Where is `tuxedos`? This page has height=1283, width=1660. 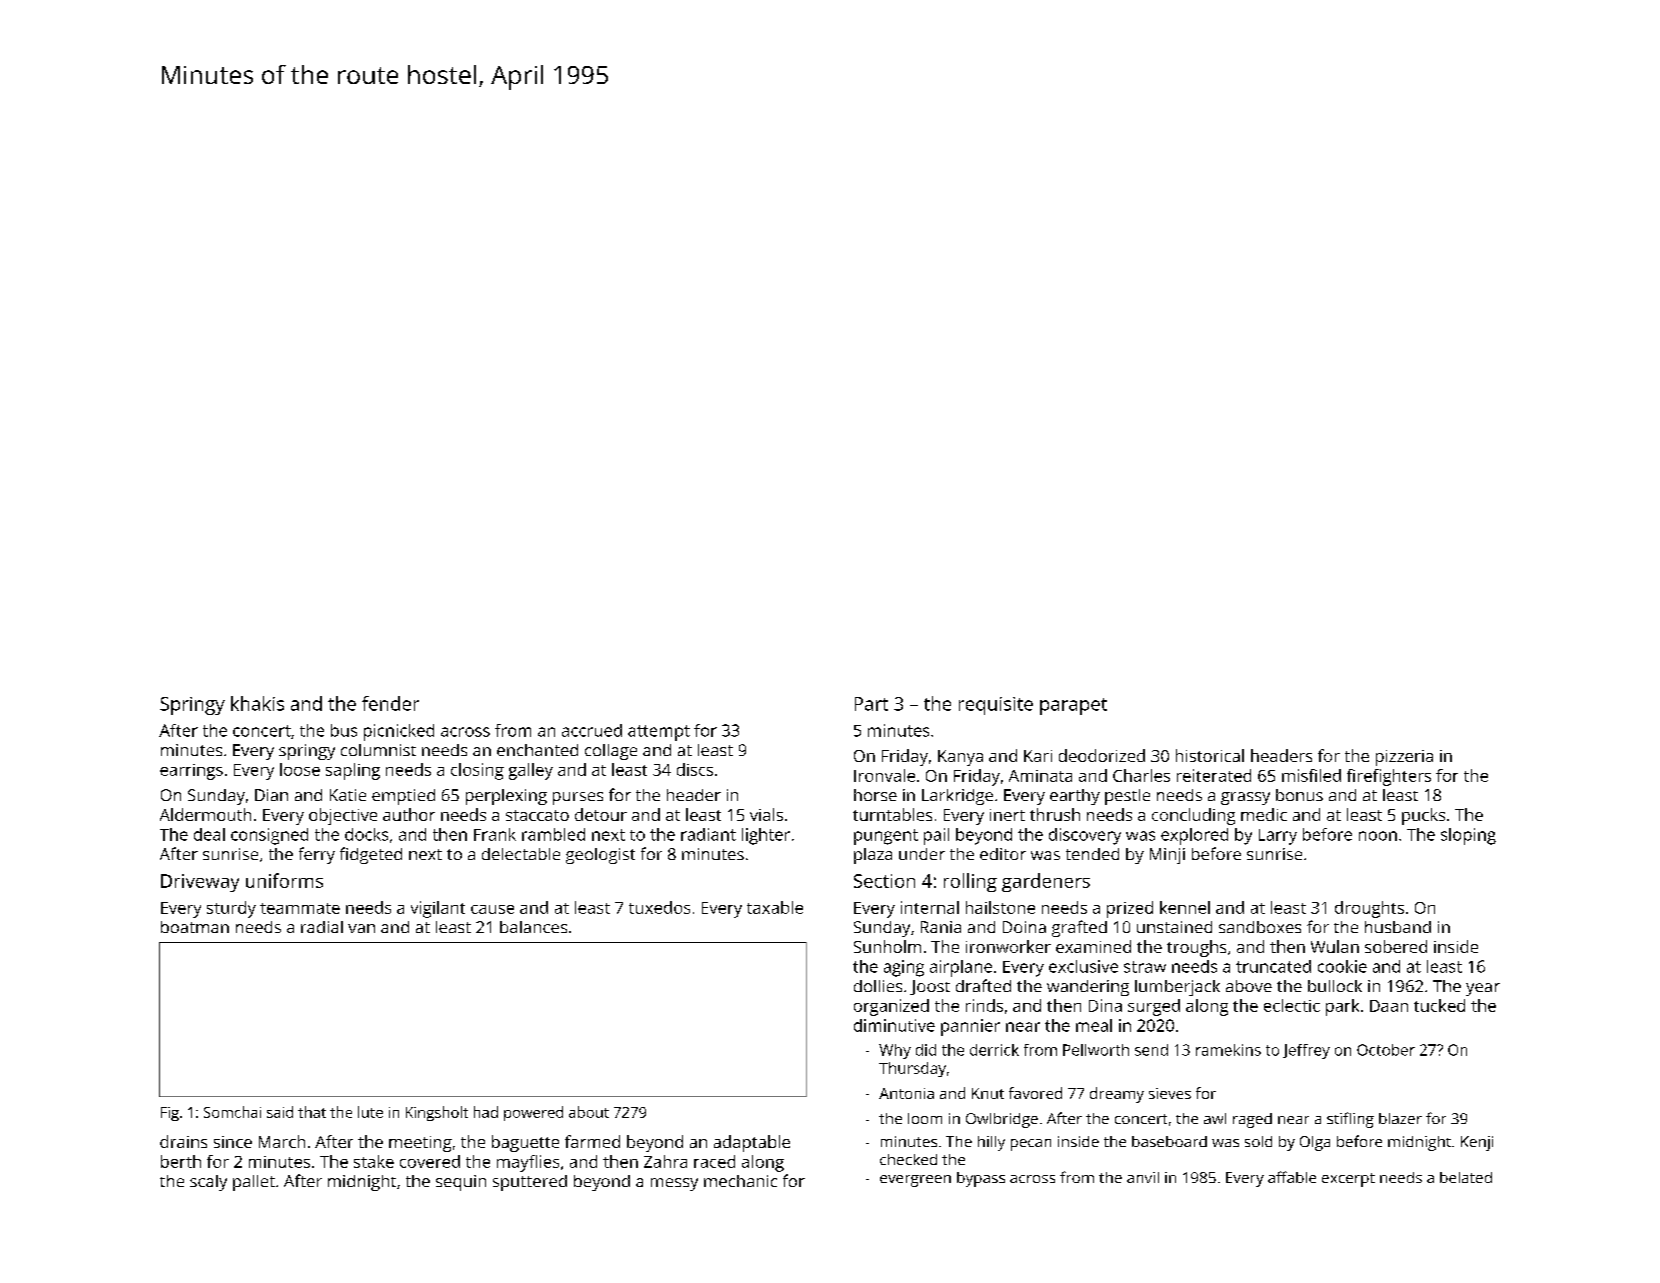 tuxedos is located at coordinates (659, 907).
